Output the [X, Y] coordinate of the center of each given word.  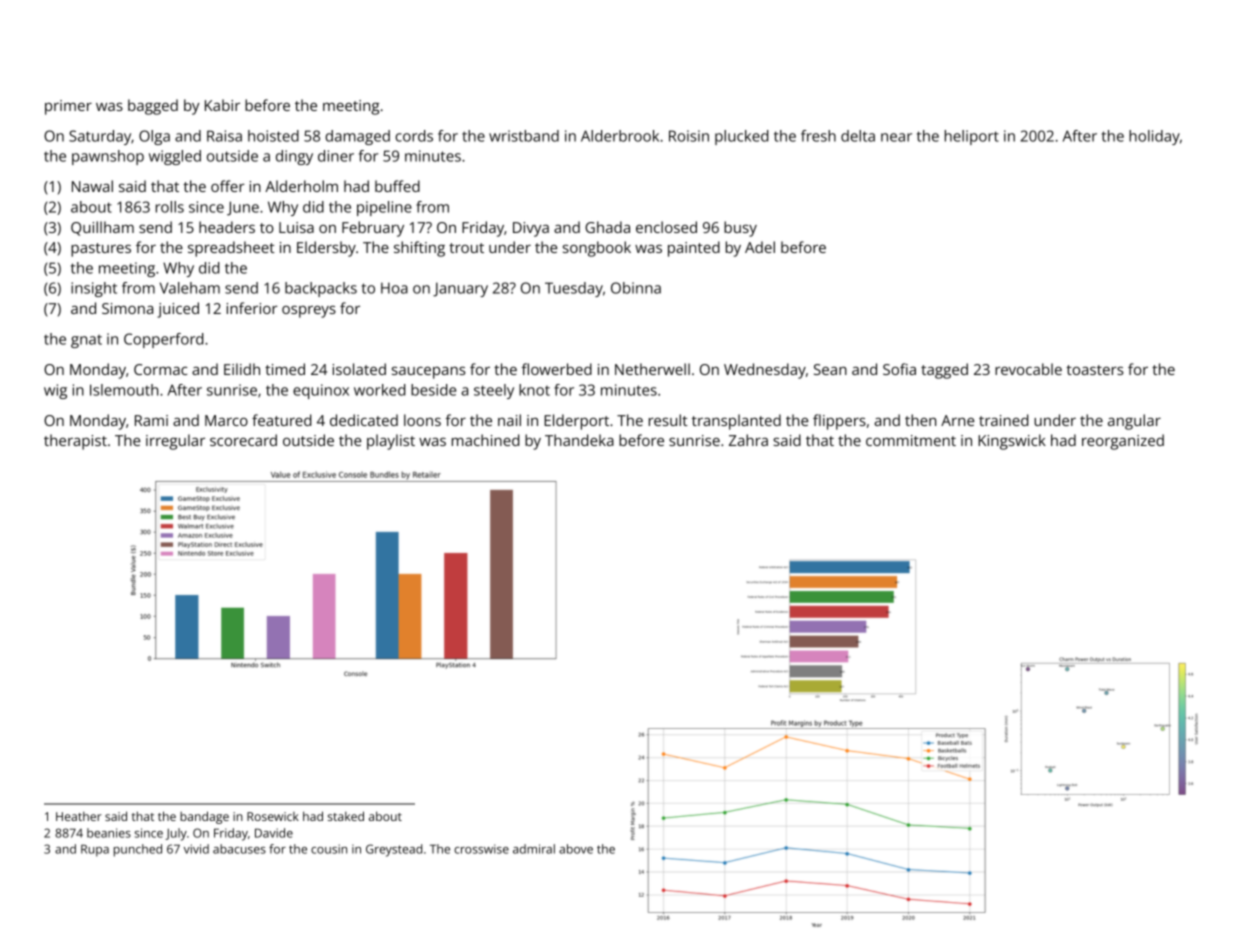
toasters [1095, 370]
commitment [911, 440]
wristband [524, 136]
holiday [1154, 137]
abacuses [239, 849]
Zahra [748, 440]
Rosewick [273, 816]
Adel [760, 247]
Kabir [222, 105]
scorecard [243, 440]
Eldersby [326, 249]
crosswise [481, 849]
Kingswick [1012, 442]
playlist [391, 442]
